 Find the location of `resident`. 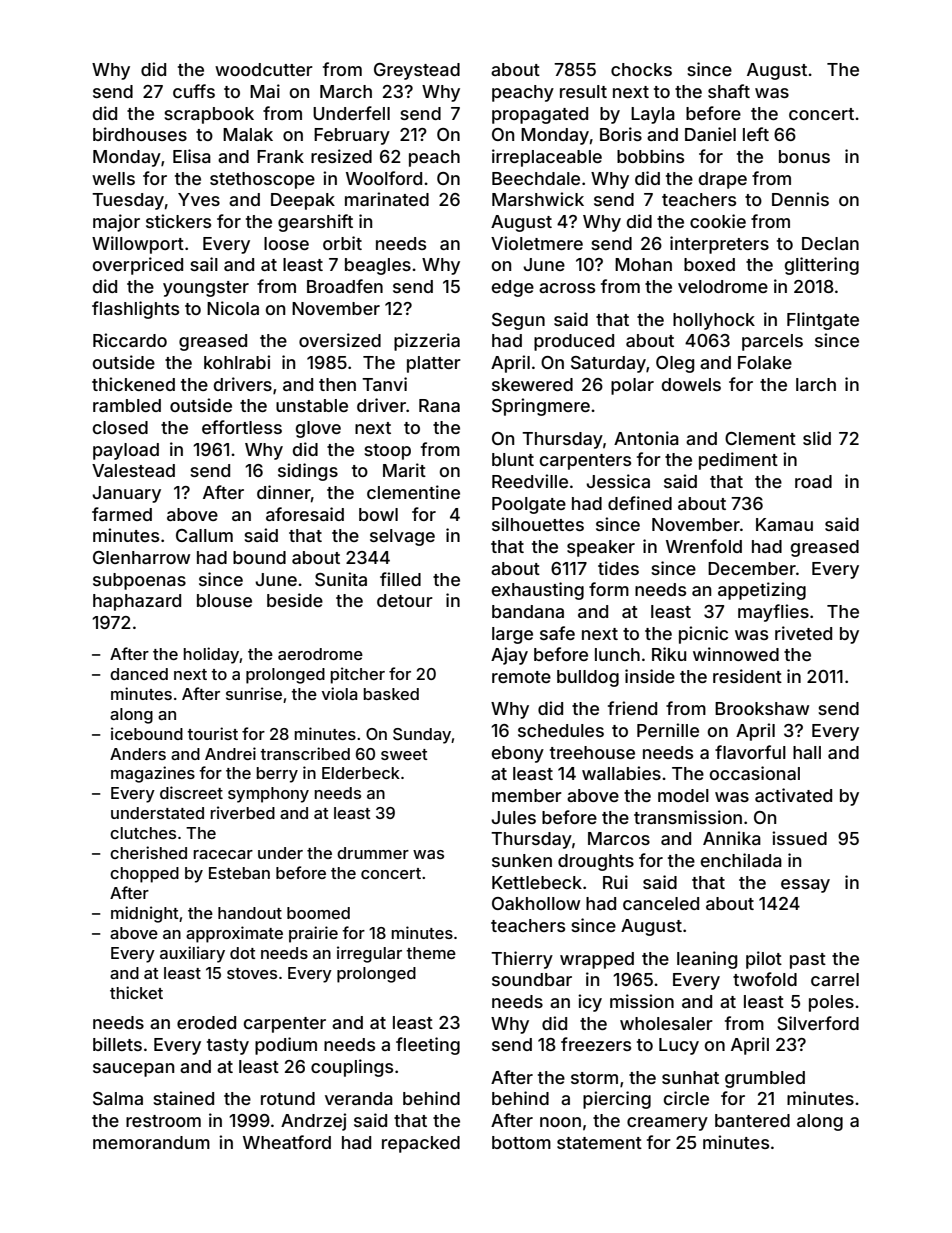

resident is located at coordinates (747, 676).
